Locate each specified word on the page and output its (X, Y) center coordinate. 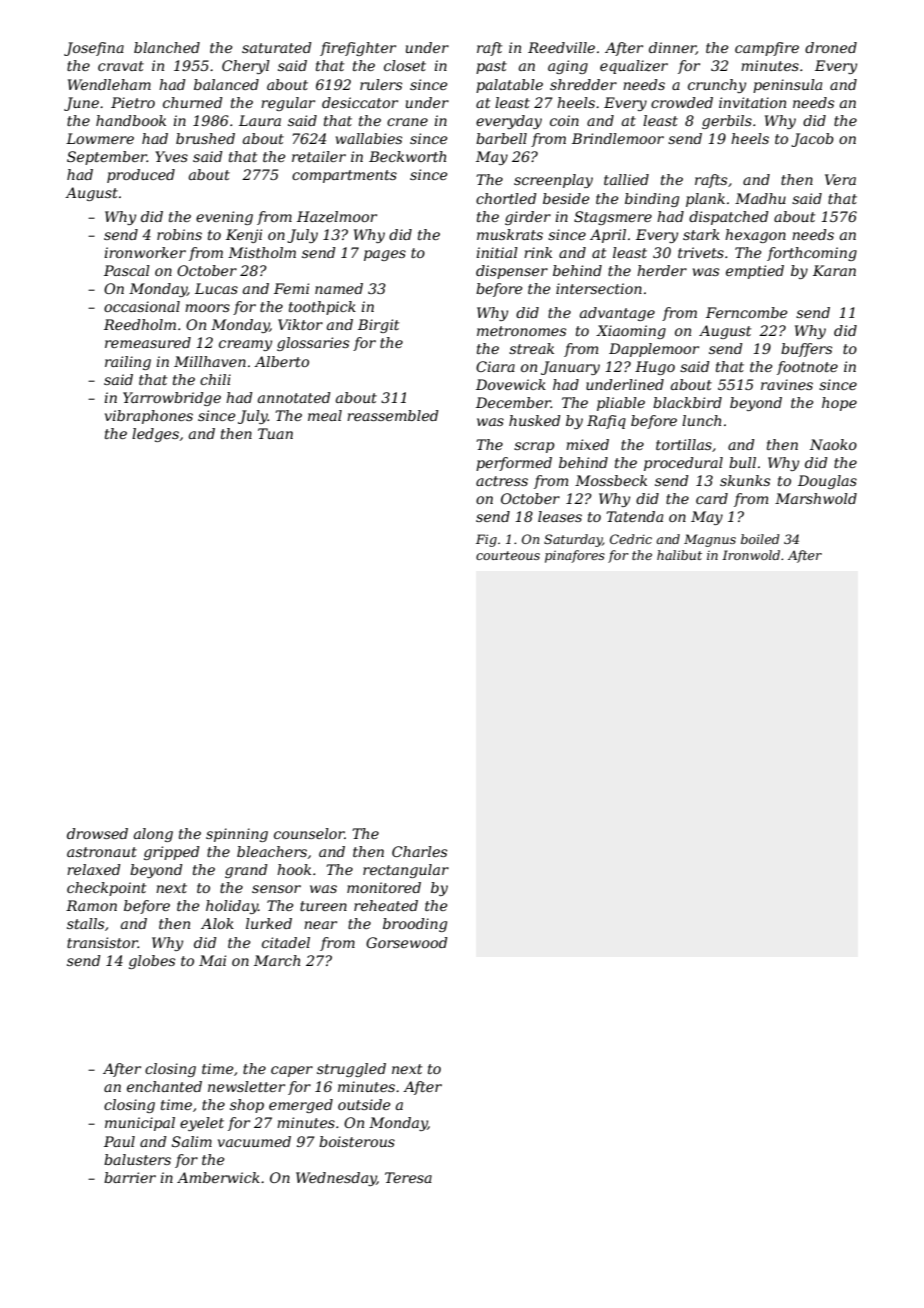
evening (224, 218)
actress (502, 481)
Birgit (378, 326)
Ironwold (751, 555)
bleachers (272, 851)
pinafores (575, 556)
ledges (155, 435)
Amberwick (218, 1177)
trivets (701, 252)
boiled (760, 539)
